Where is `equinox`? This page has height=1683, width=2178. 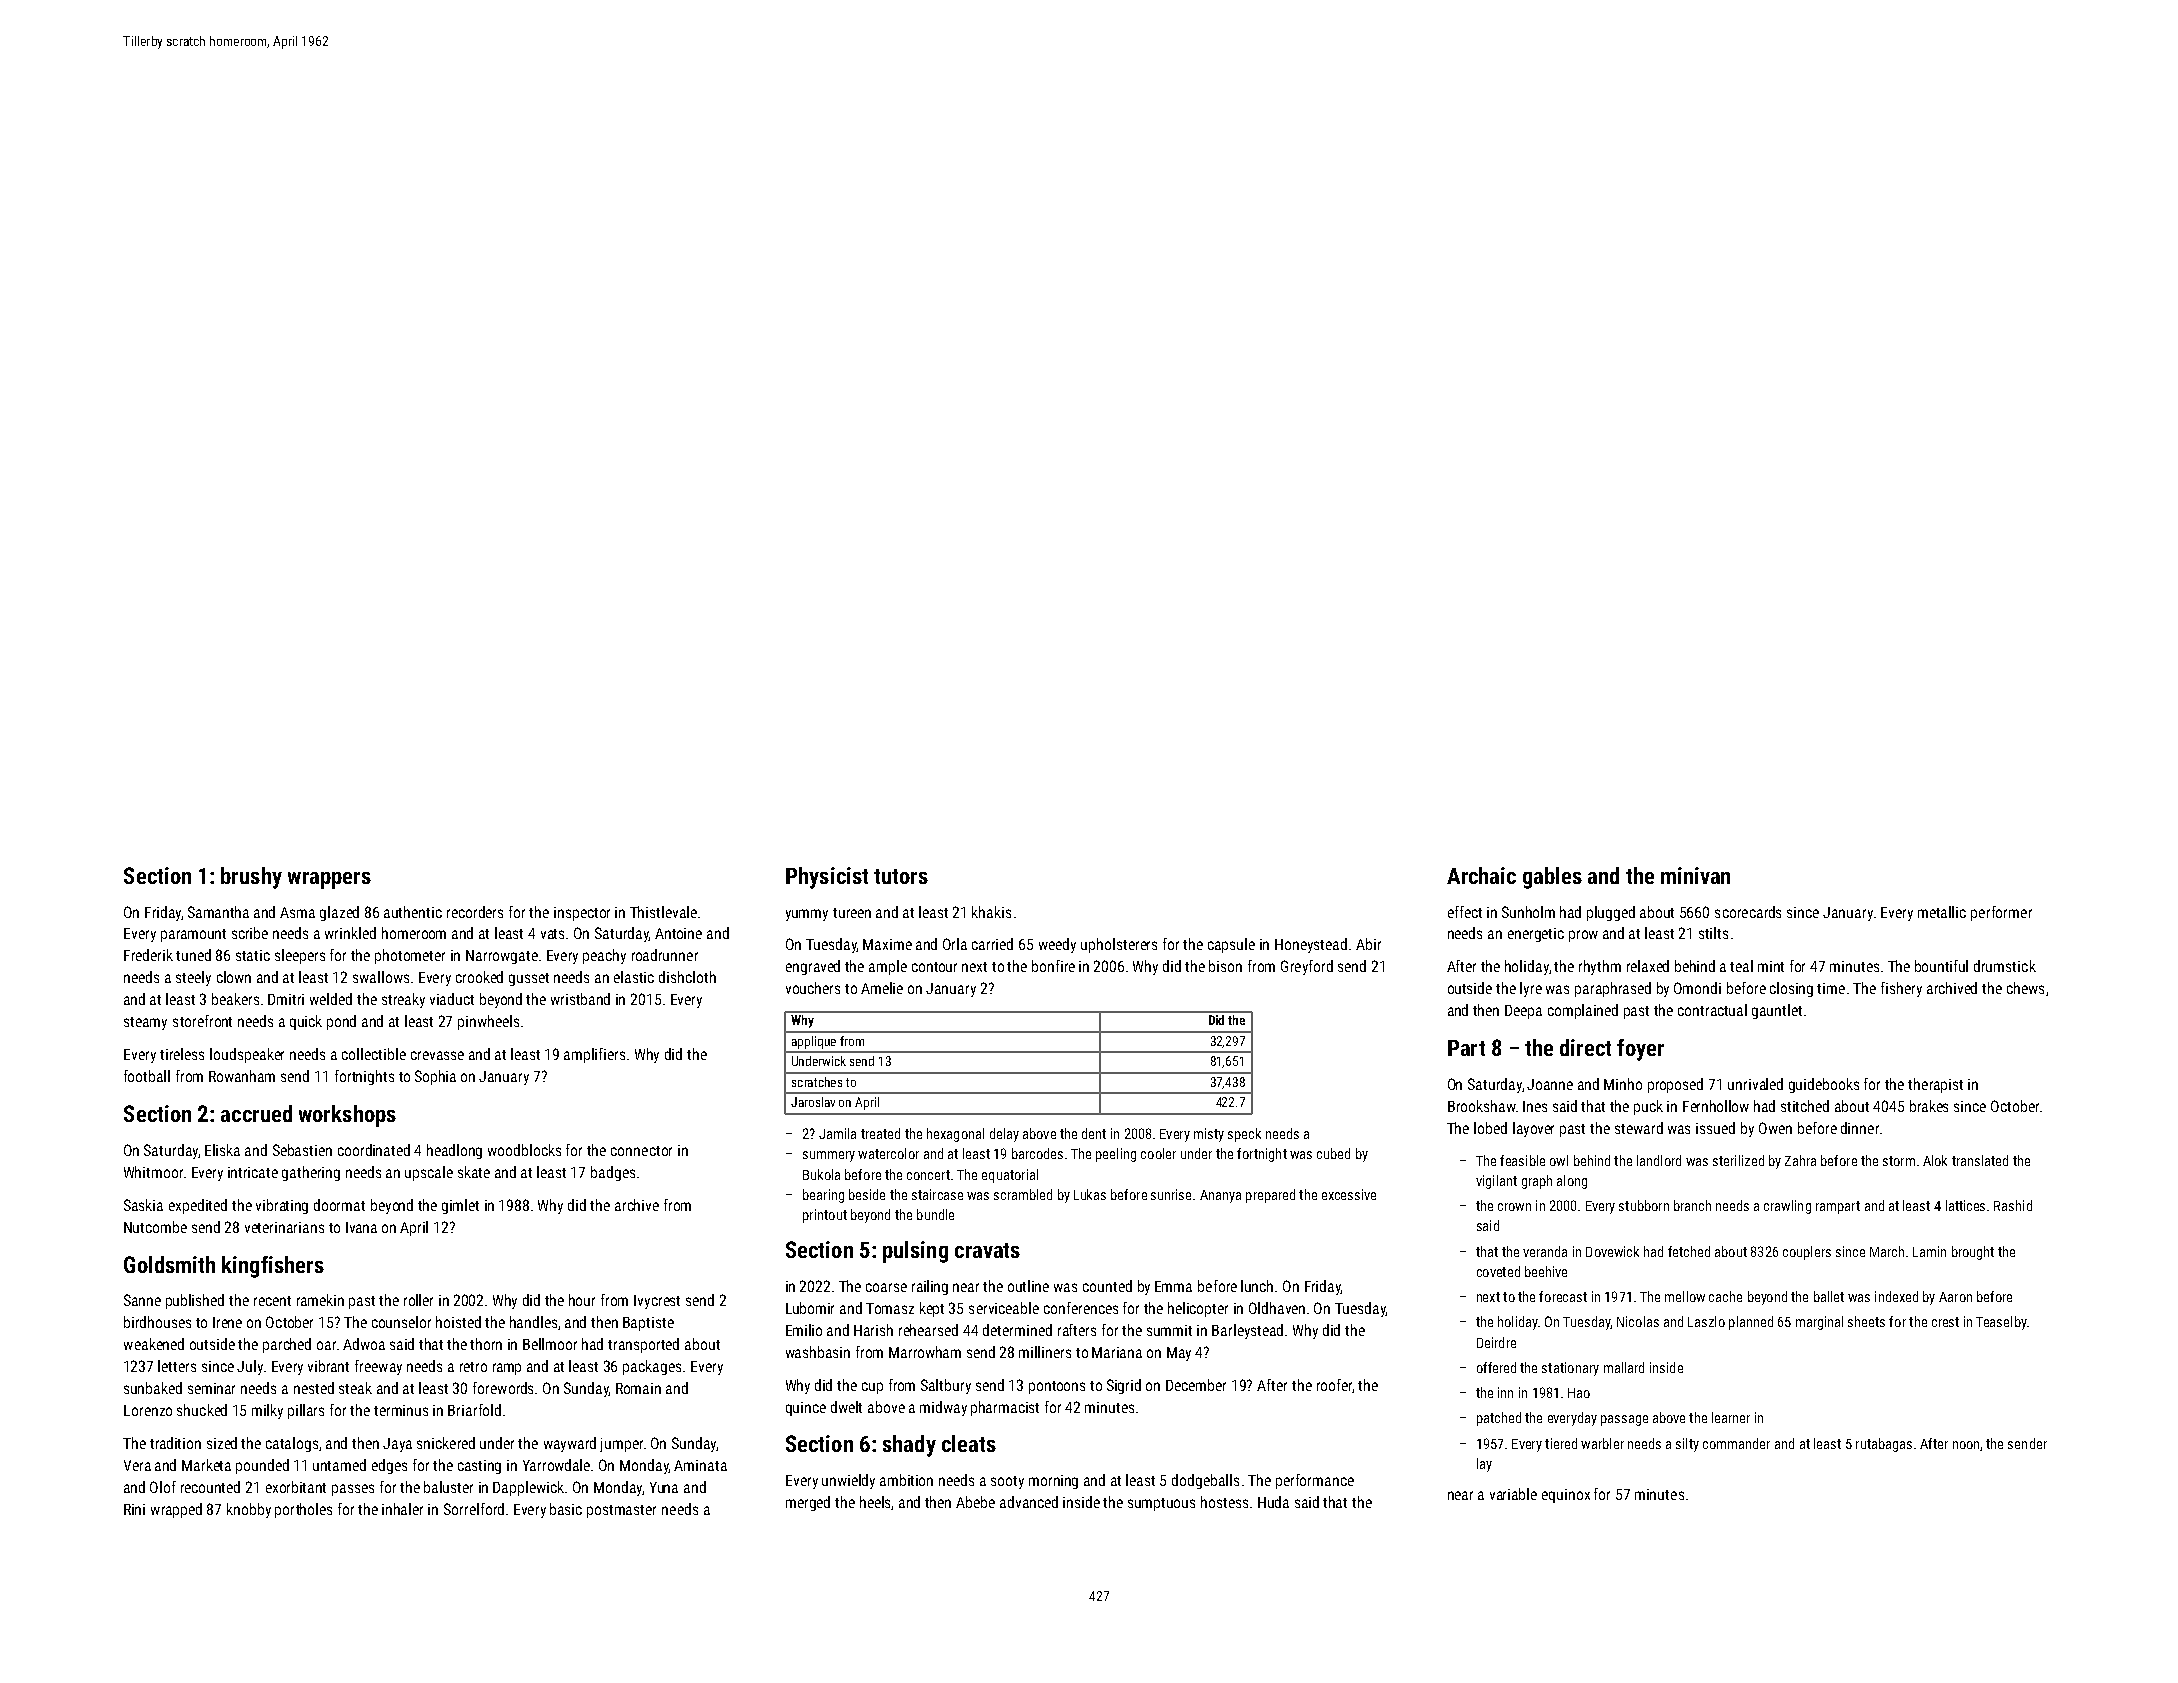 equinox is located at coordinates (1566, 1496).
